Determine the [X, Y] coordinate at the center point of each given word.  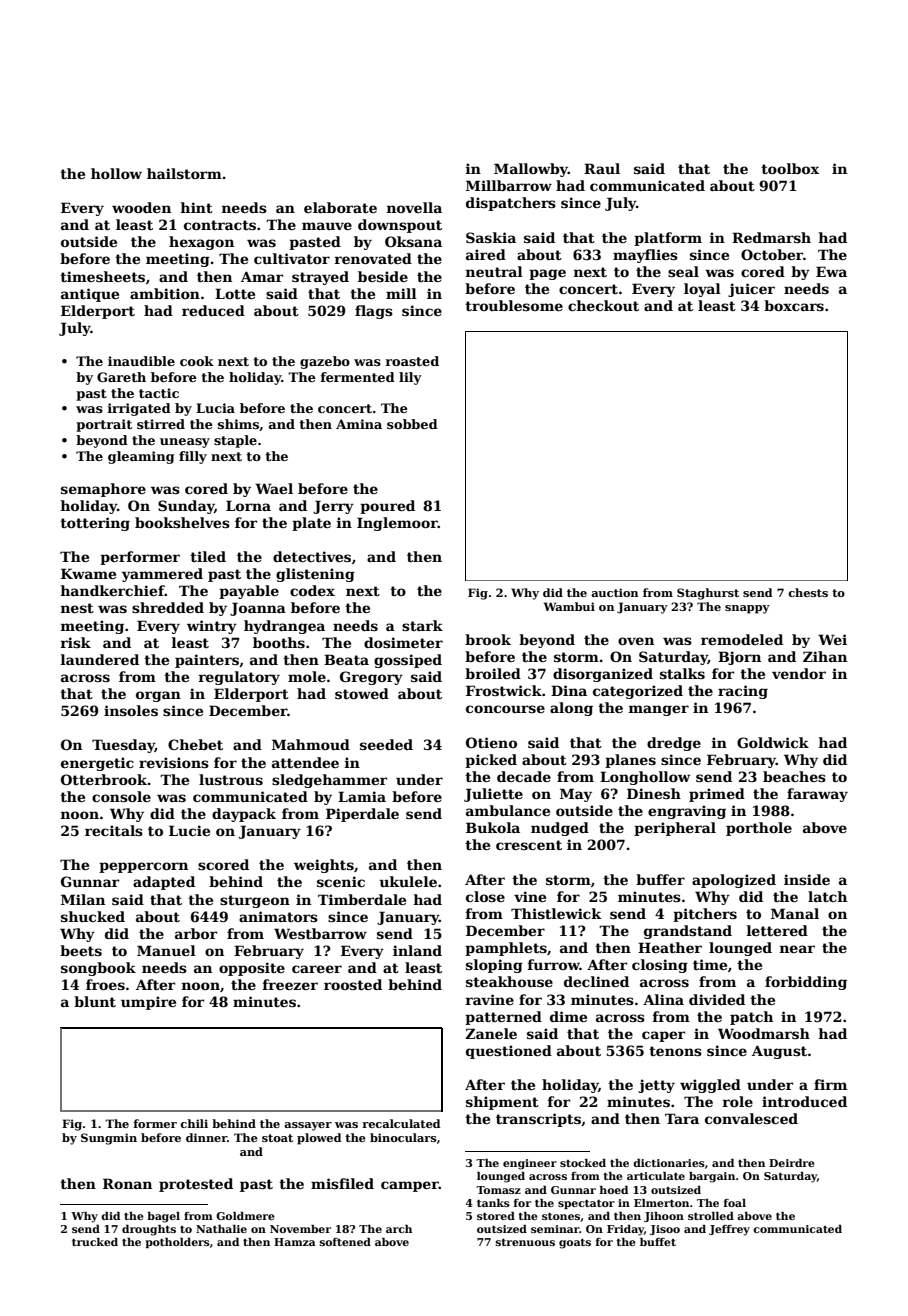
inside [807, 879]
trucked [95, 1242]
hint [196, 207]
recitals [114, 830]
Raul [602, 168]
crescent [529, 845]
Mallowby [531, 170]
